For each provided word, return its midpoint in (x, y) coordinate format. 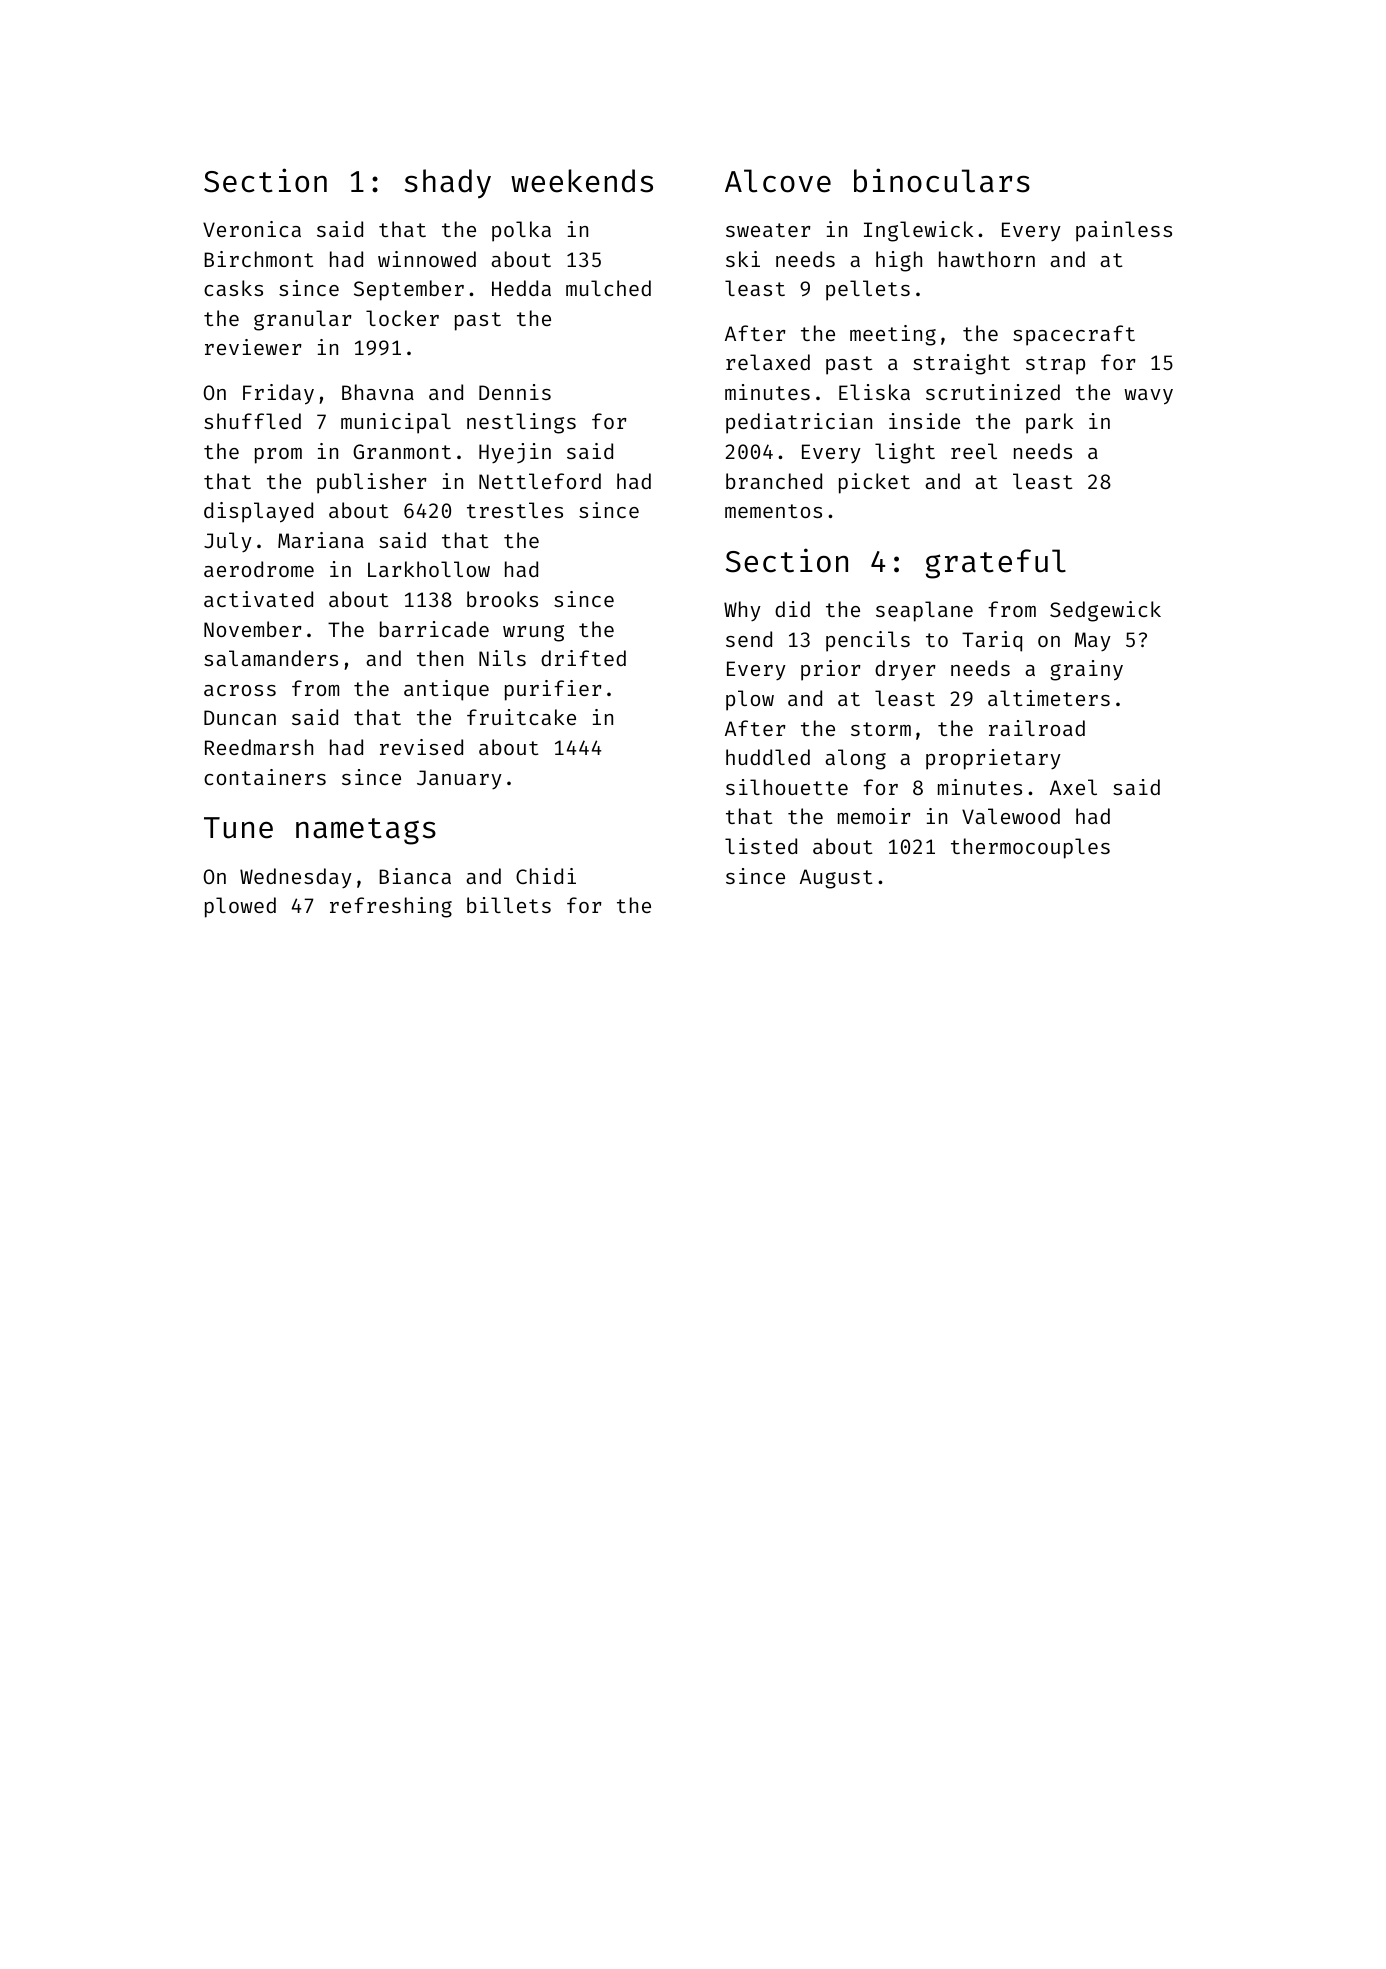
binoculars (942, 180)
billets (509, 905)
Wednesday (296, 878)
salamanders (271, 658)
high (899, 261)
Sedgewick (1105, 611)
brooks (502, 599)
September (409, 290)
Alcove (778, 181)
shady (448, 184)
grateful (996, 564)
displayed (258, 512)
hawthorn (987, 259)
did (792, 609)
